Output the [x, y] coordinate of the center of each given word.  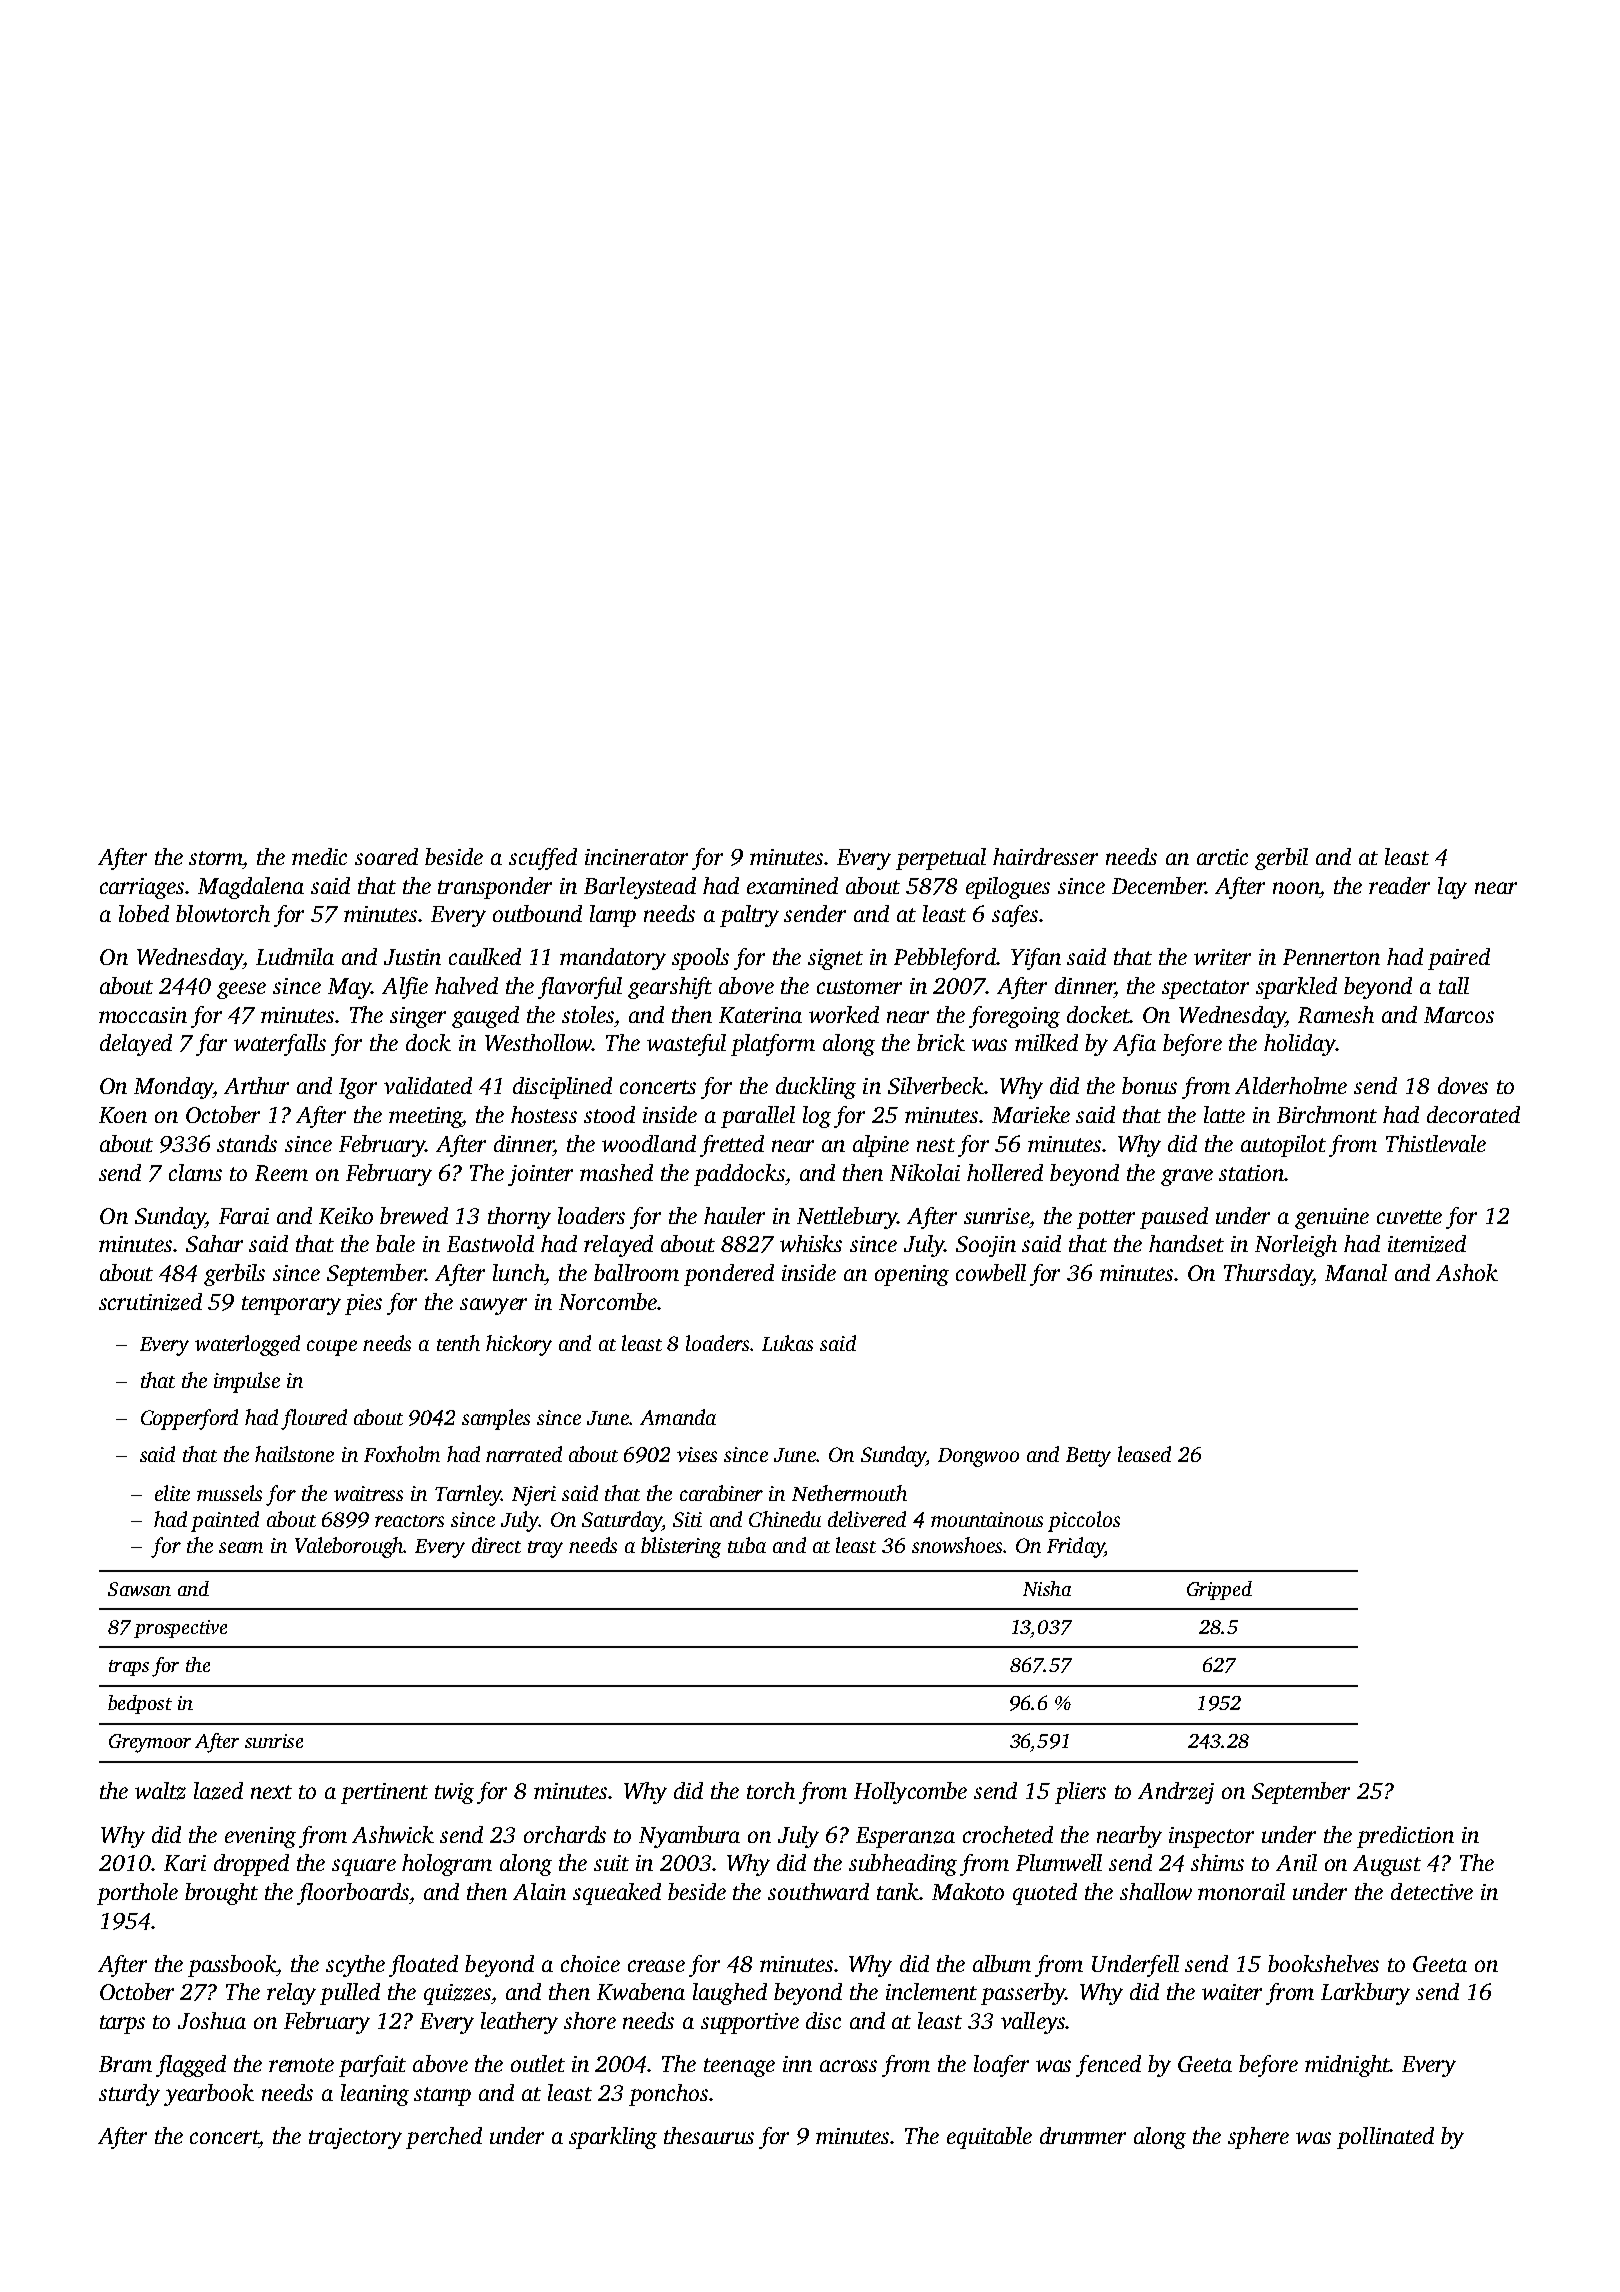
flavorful [580, 988]
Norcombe [608, 1301]
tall [1454, 985]
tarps [122, 2024]
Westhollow [538, 1042]
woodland [649, 1143]
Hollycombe [910, 1793]
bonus [1149, 1085]
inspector [1211, 1837]
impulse [247, 1382]
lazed [218, 1791]
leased [1144, 1454]
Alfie [405, 988]
